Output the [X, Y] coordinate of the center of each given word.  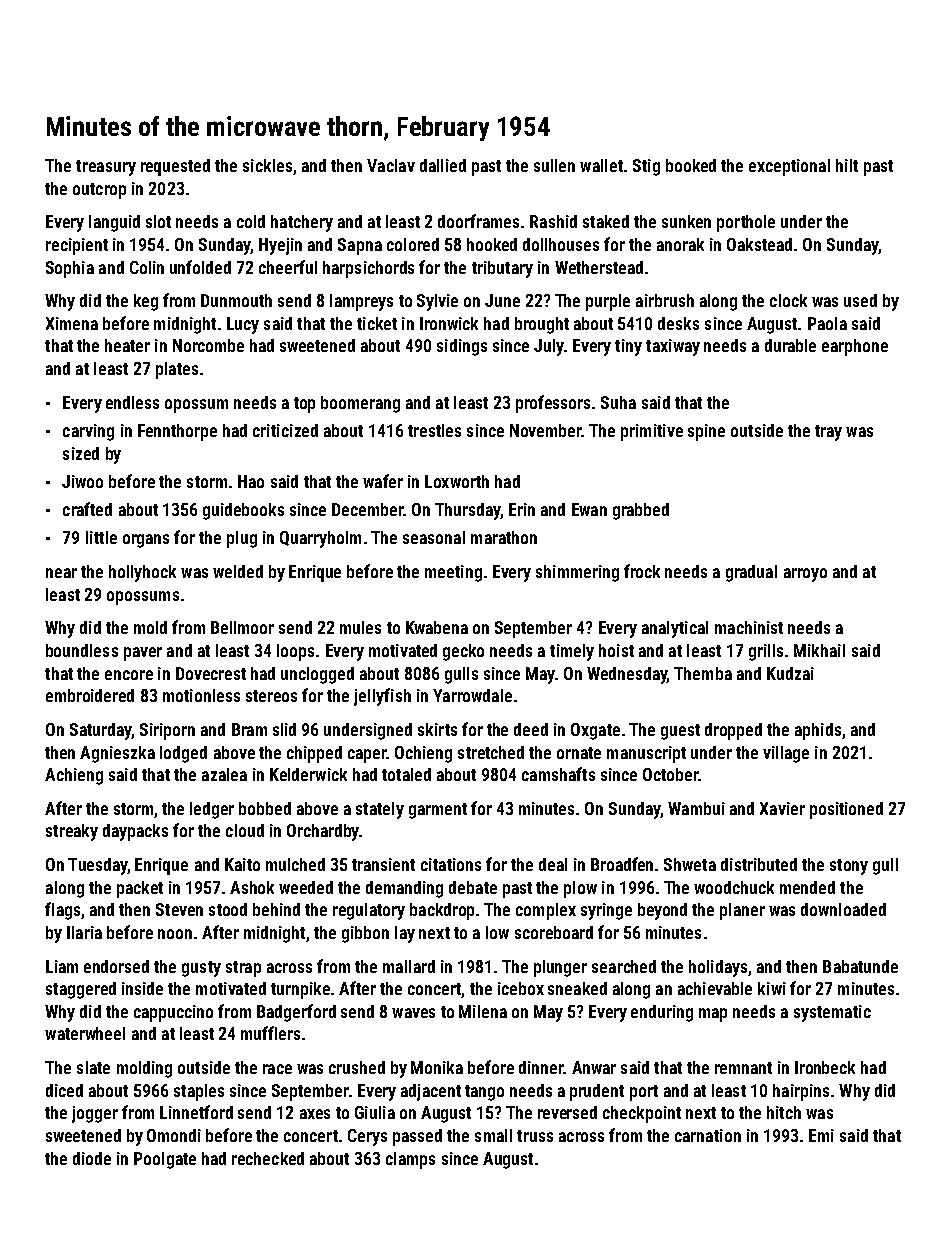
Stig [646, 167]
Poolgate [165, 1160]
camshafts [558, 774]
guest [680, 732]
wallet [601, 165]
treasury [106, 168]
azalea [224, 774]
